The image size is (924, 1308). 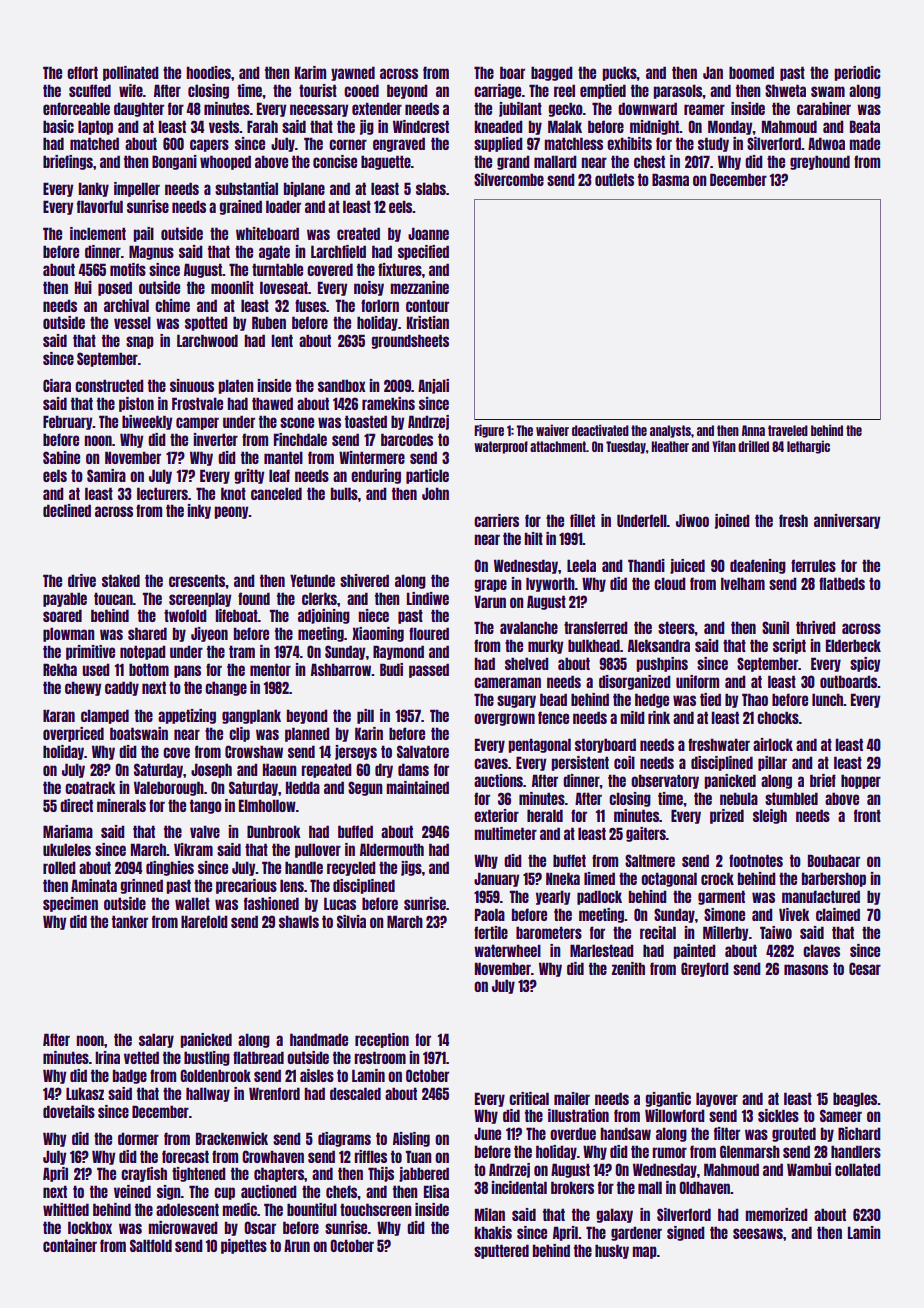 I want to click on hoodies, so click(x=209, y=72).
